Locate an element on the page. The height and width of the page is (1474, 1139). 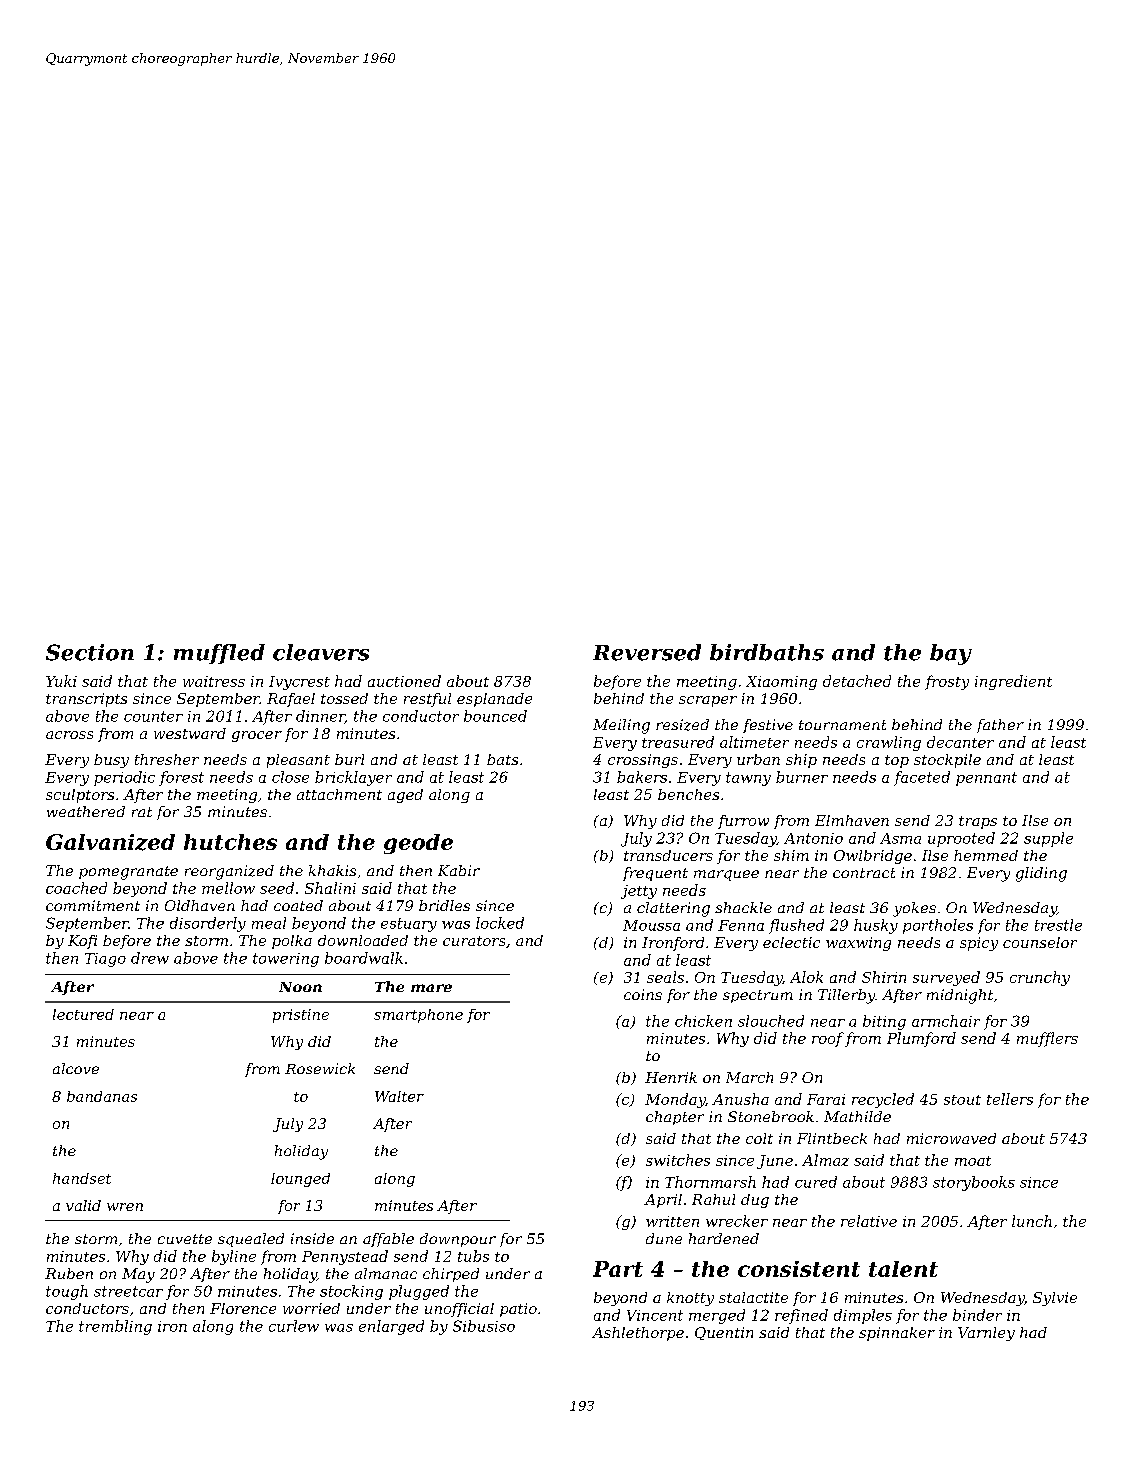
crunchy is located at coordinates (1040, 978).
